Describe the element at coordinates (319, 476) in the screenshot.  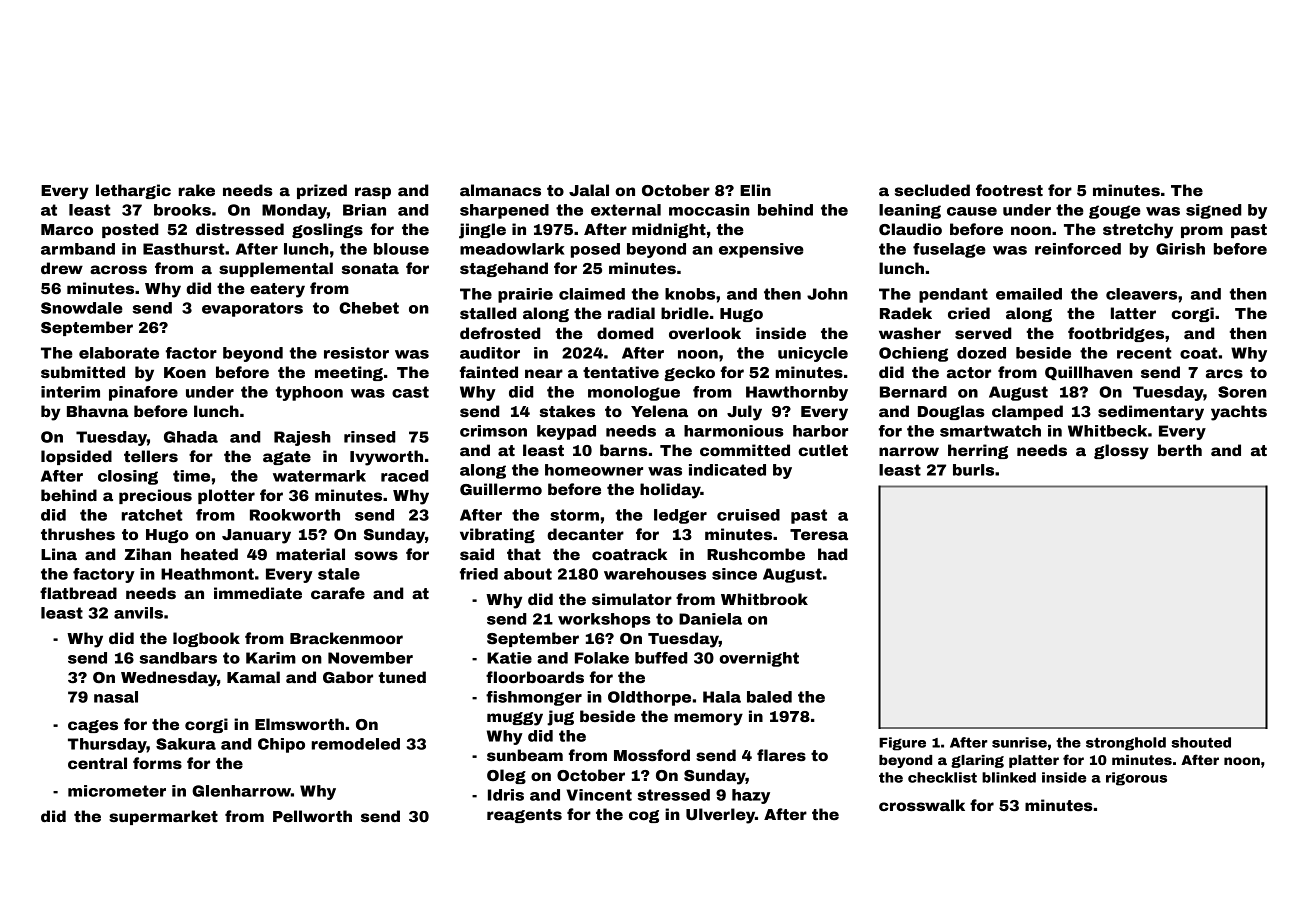
I see `watermark` at that location.
